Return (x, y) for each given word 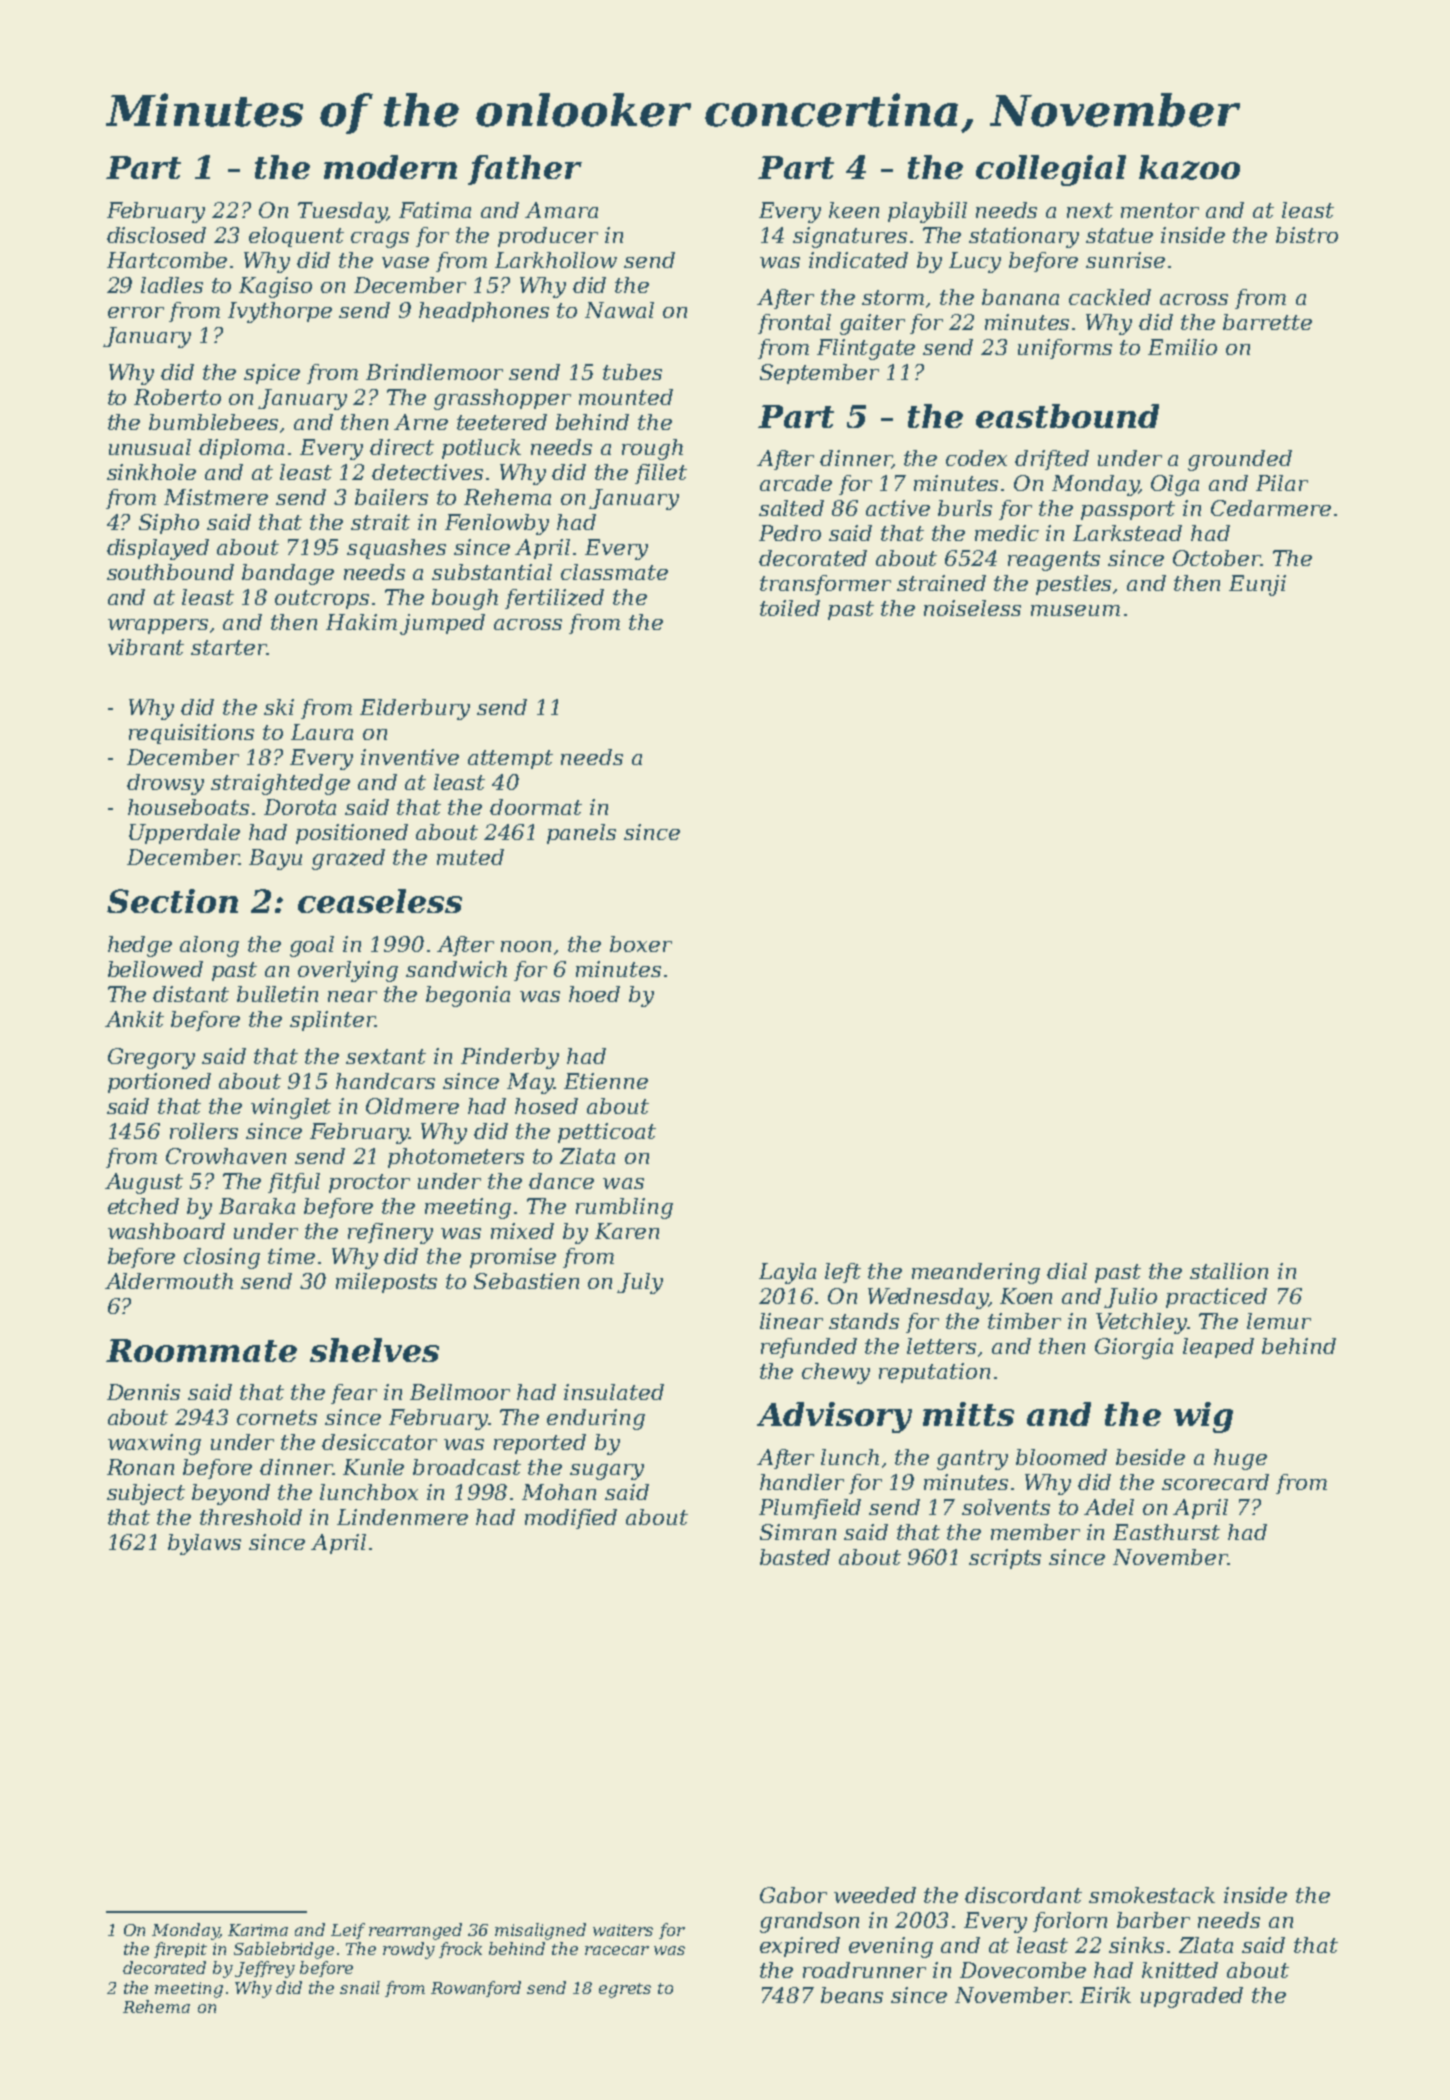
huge (1240, 1459)
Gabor (793, 1895)
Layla (787, 1273)
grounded (1240, 460)
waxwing (154, 1444)
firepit (180, 1950)
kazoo (1189, 167)
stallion (1229, 1271)
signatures (850, 237)
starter (229, 647)
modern (390, 167)
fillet (661, 474)
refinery (390, 1233)
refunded (809, 1348)
